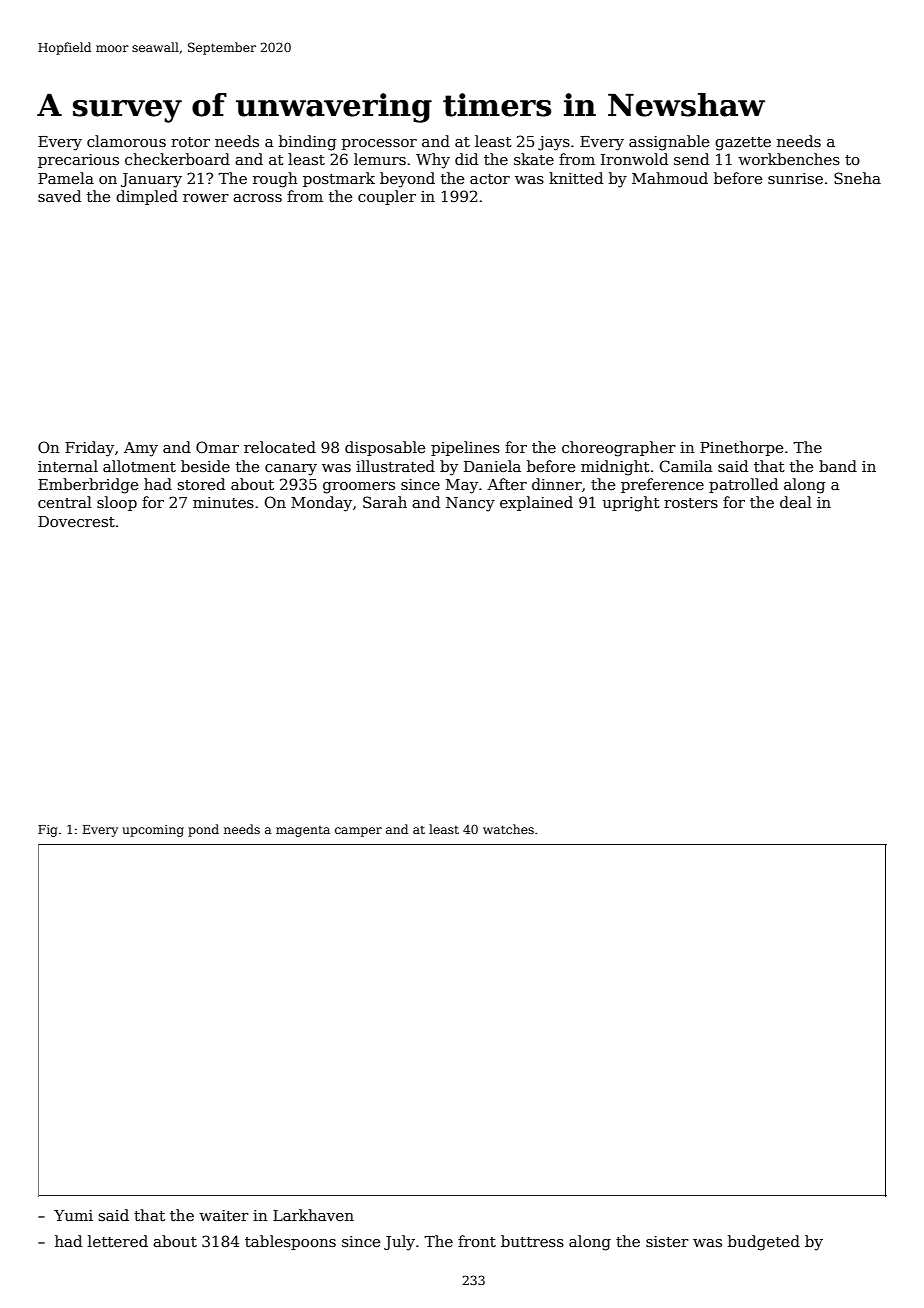  What do you see at coordinates (466, 159) in the screenshot?
I see `did` at bounding box center [466, 159].
